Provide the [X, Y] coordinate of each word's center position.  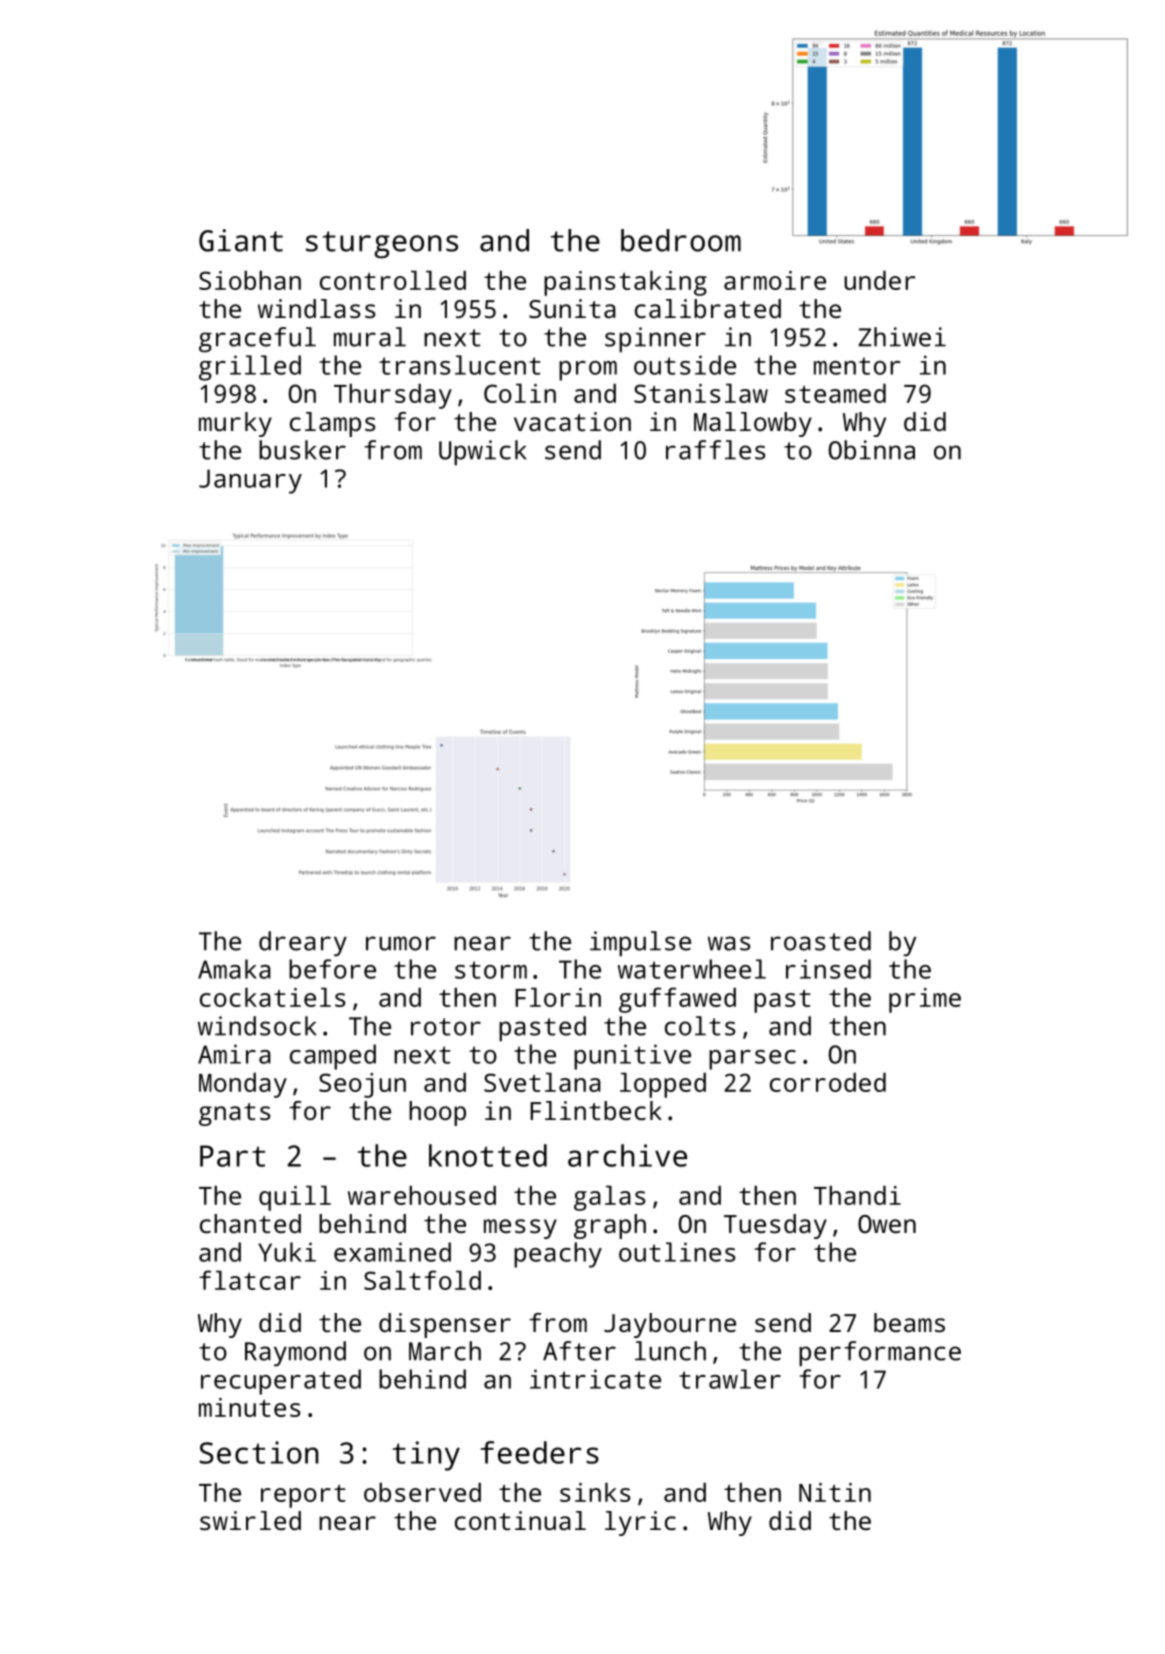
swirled [250, 1520]
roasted [821, 941]
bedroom [681, 240]
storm [491, 970]
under [879, 280]
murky [235, 424]
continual [520, 1520]
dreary [303, 943]
